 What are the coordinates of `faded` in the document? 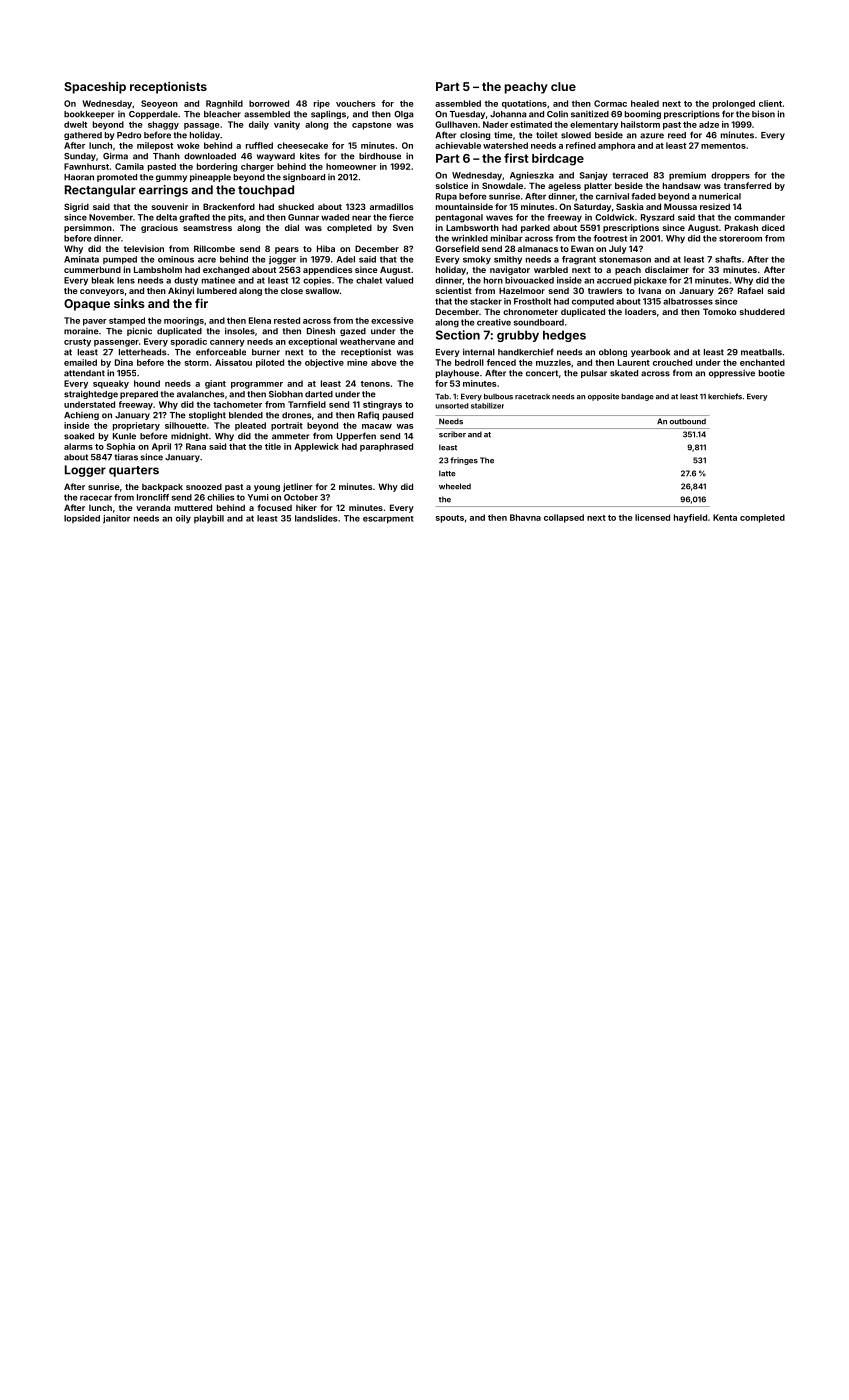 It's located at (643, 196).
